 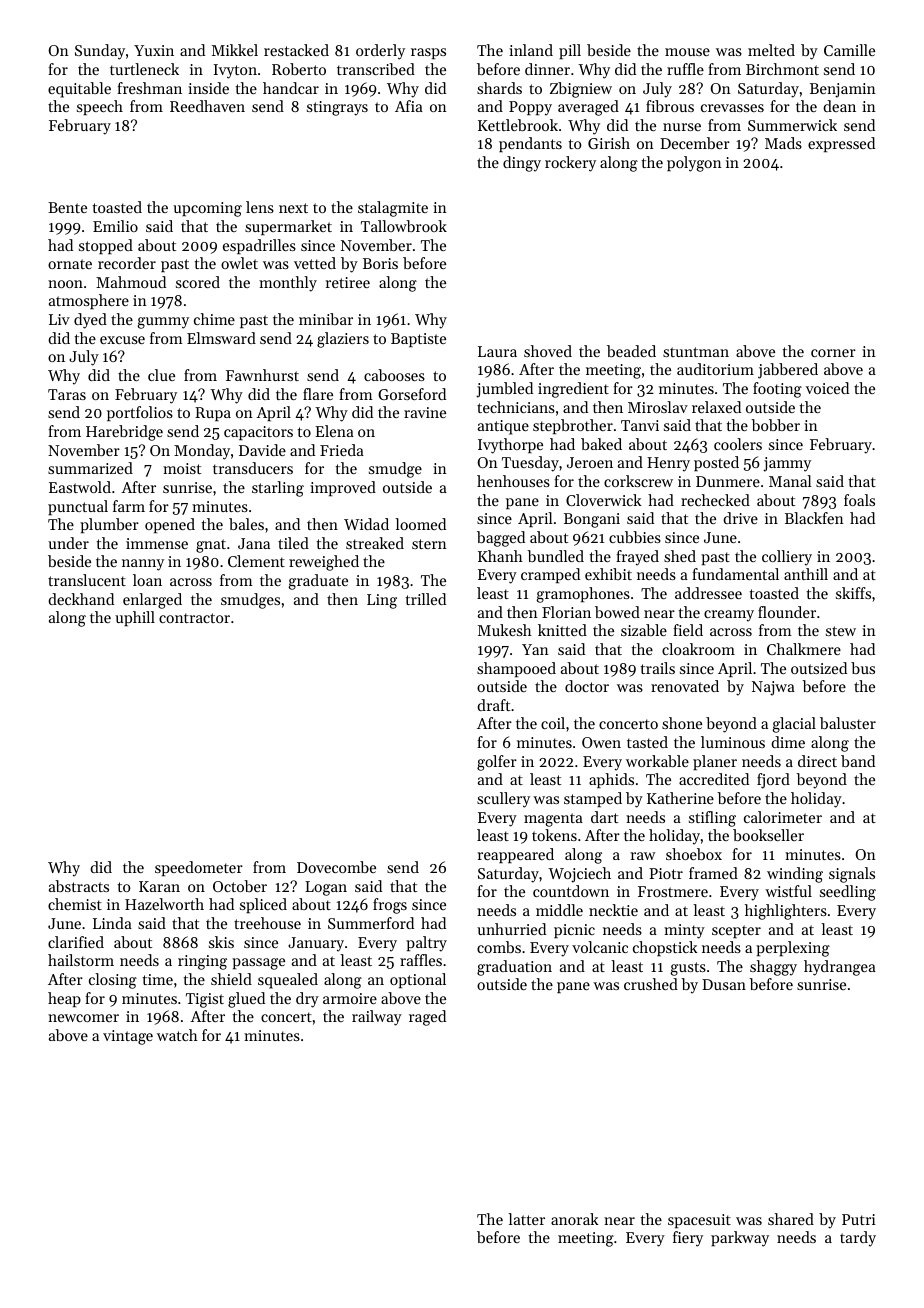 I want to click on inland, so click(x=531, y=50).
